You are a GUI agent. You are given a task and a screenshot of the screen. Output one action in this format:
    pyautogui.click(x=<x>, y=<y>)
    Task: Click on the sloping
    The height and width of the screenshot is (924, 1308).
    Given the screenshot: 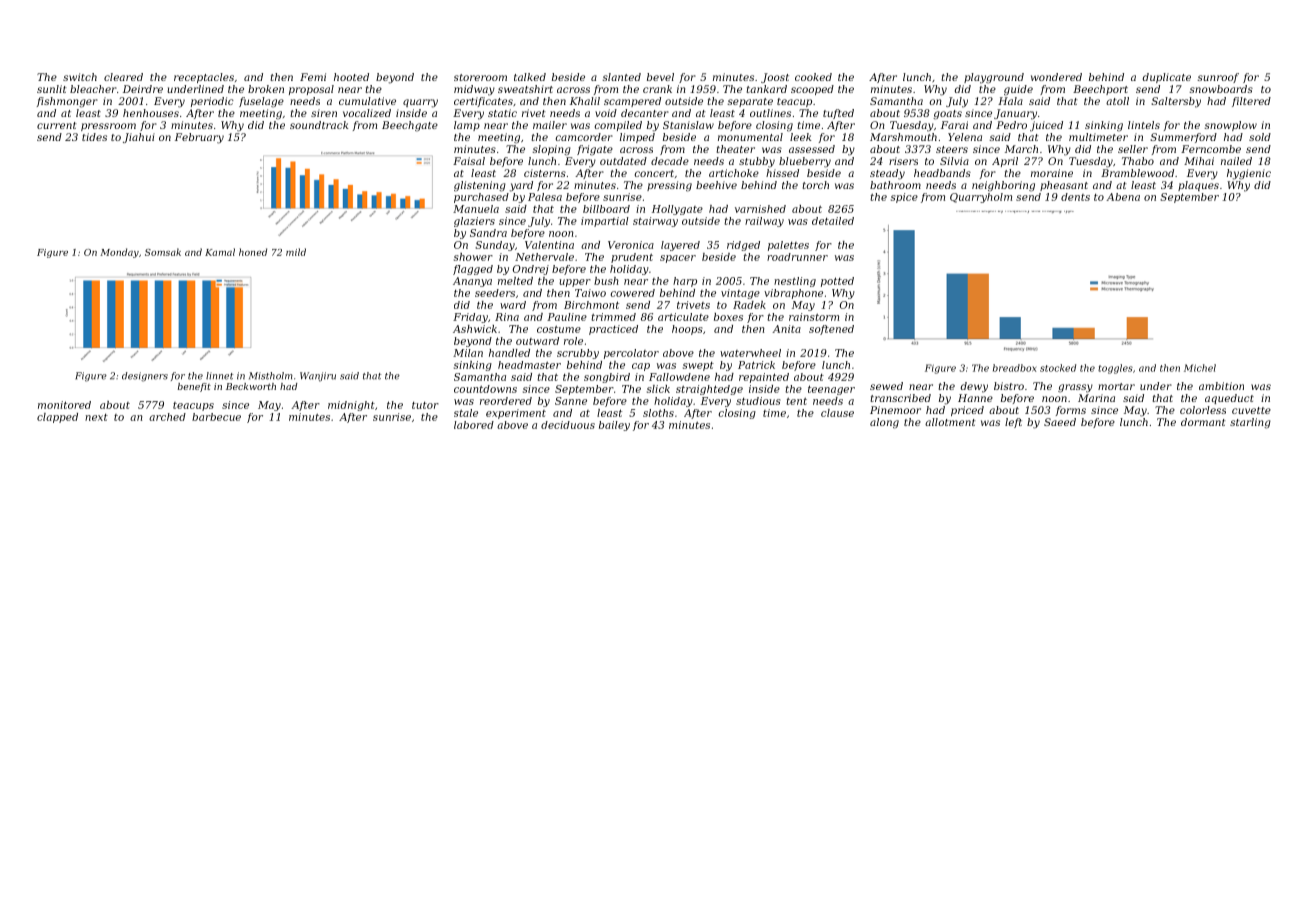 What is the action you would take?
    pyautogui.click(x=552, y=150)
